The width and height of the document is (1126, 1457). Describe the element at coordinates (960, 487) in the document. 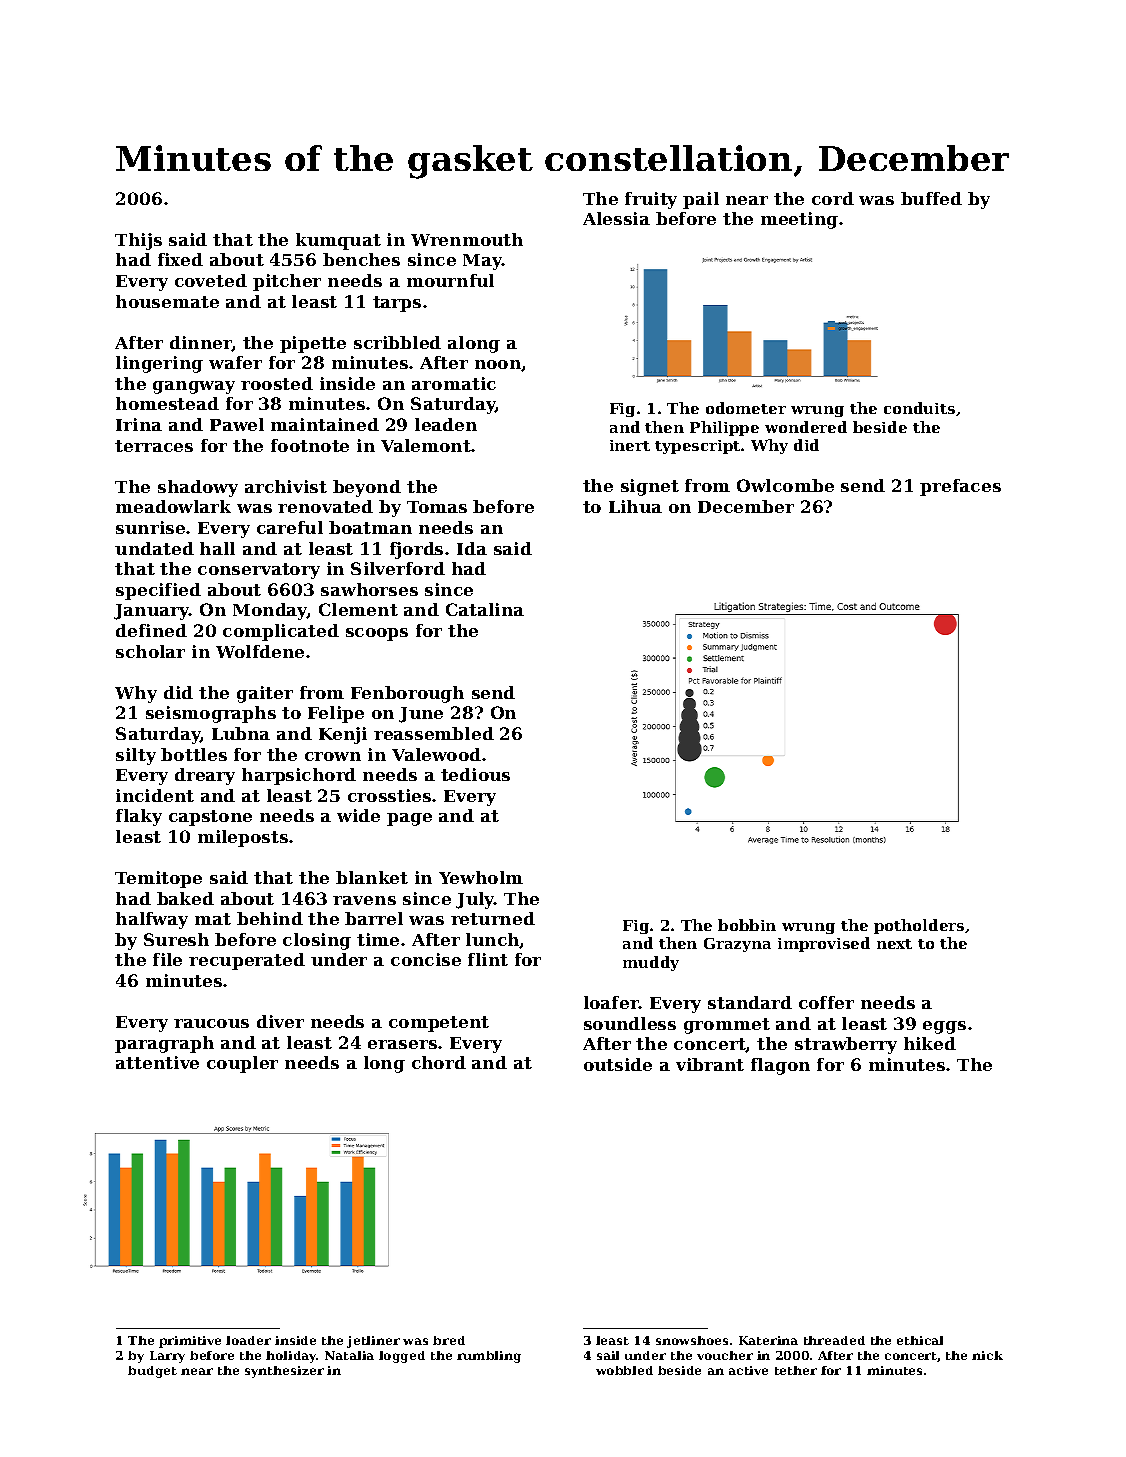

I see `prefaces` at that location.
